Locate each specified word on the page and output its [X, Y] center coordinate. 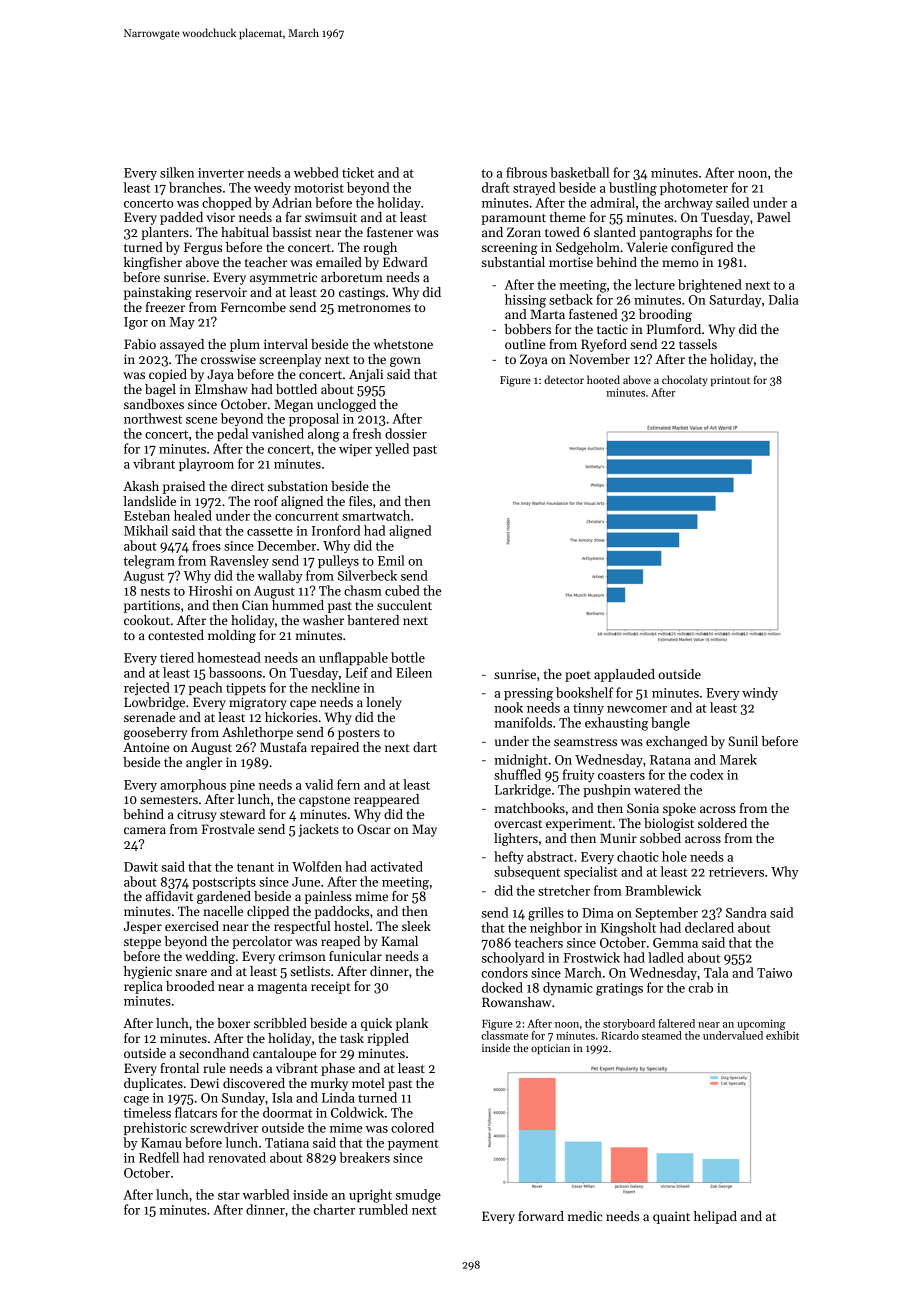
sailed [732, 202]
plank [412, 1024]
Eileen [414, 672]
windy [760, 693]
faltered [676, 1023]
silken [177, 172]
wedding [210, 957]
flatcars [196, 1112]
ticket [358, 172]
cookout [147, 620]
